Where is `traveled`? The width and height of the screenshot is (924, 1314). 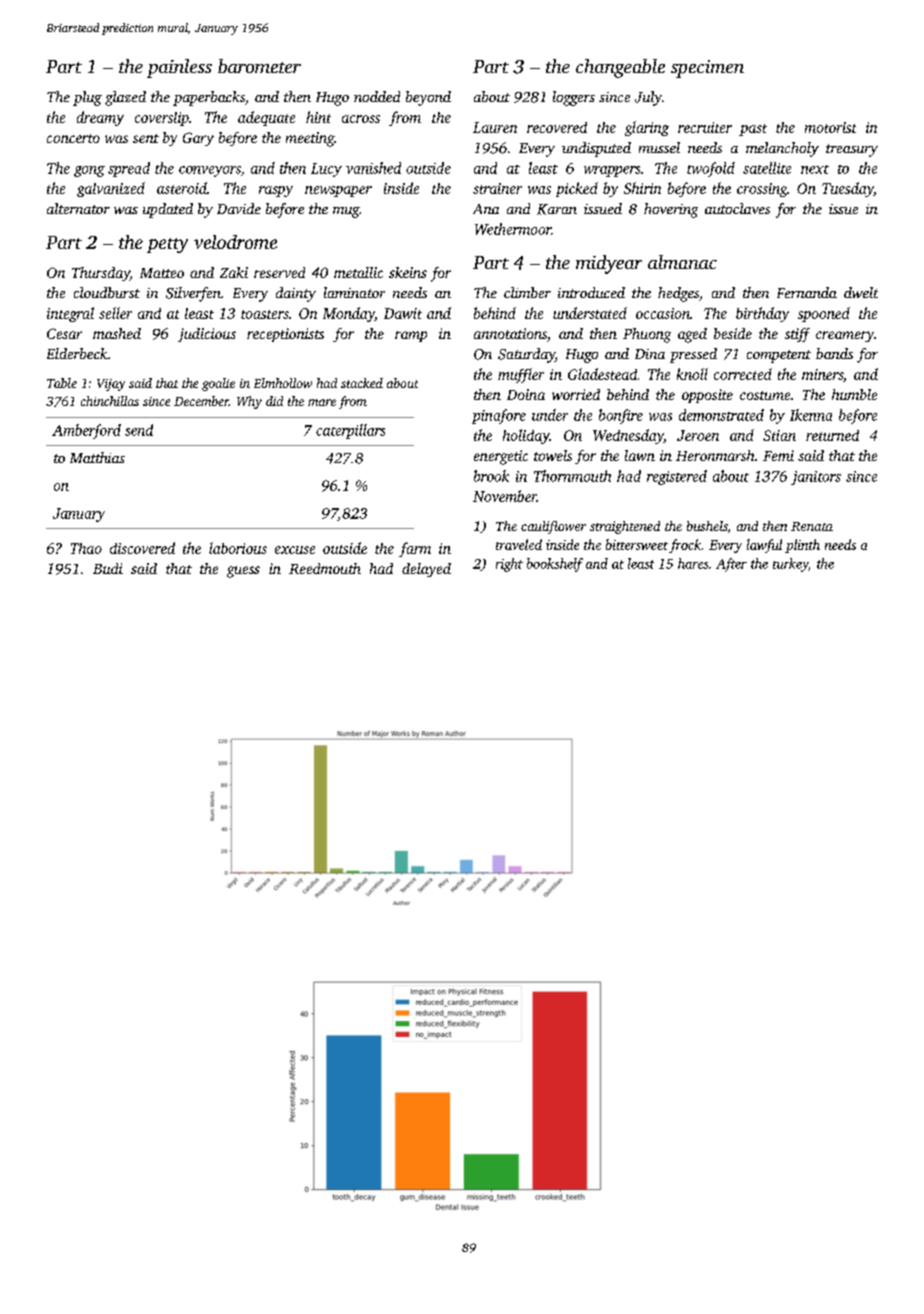
traveled is located at coordinates (519, 544).
